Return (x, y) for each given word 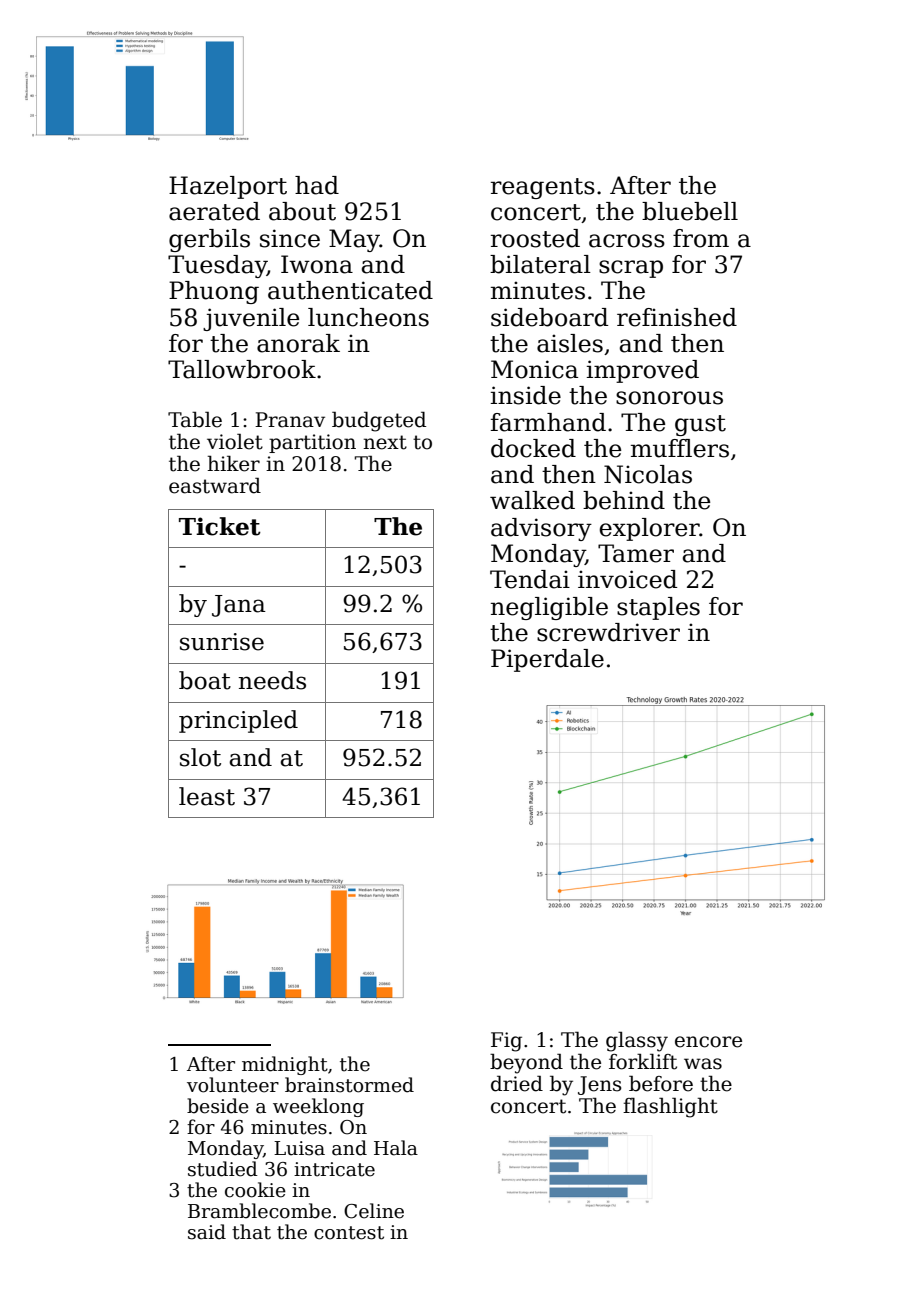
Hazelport (228, 187)
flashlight (670, 1107)
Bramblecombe (259, 1211)
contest (349, 1233)
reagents (543, 188)
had (317, 185)
